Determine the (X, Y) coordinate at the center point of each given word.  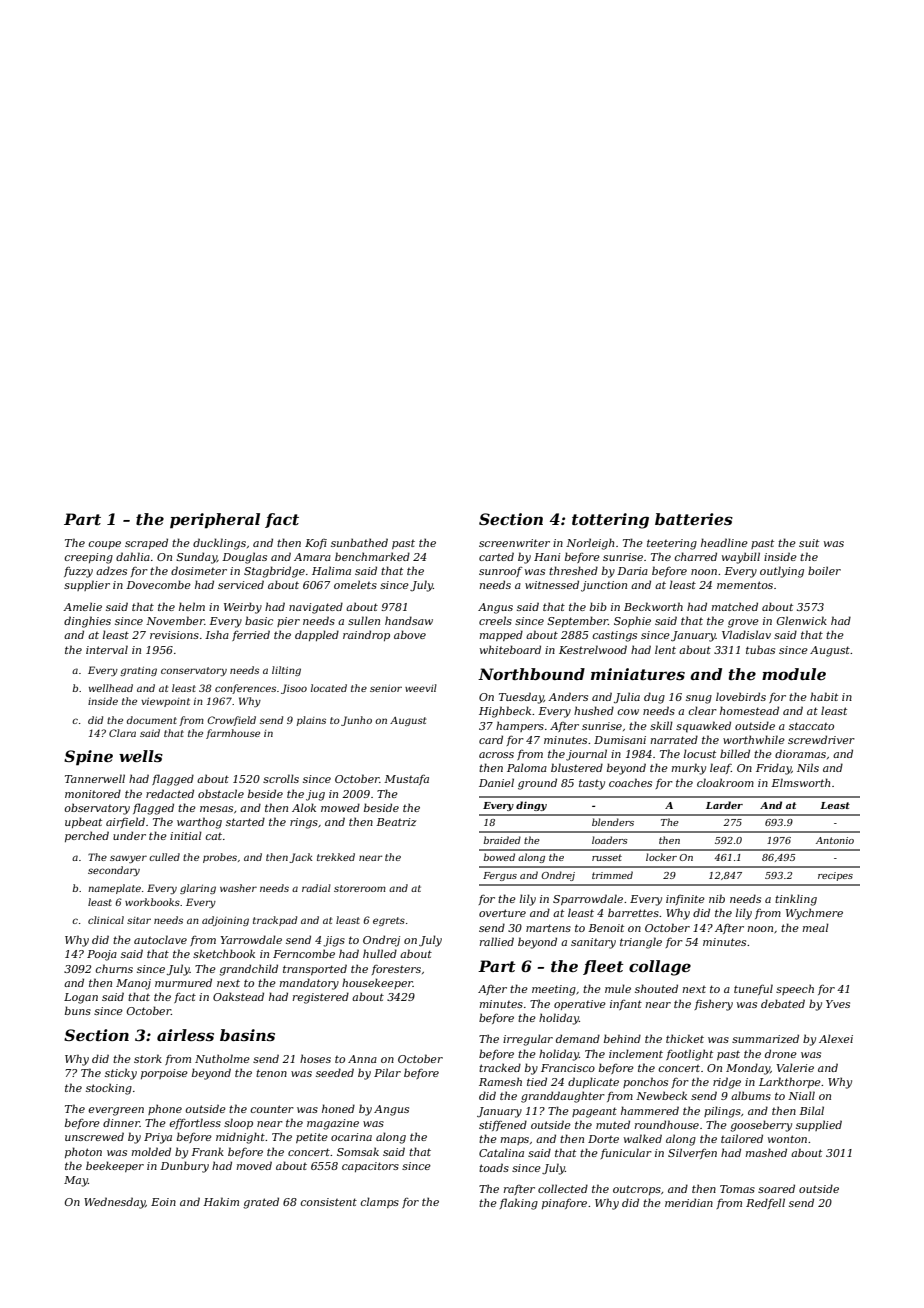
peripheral (215, 521)
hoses (315, 1058)
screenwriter (514, 543)
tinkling (796, 900)
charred (695, 556)
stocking (109, 1089)
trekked (336, 857)
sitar (139, 920)
